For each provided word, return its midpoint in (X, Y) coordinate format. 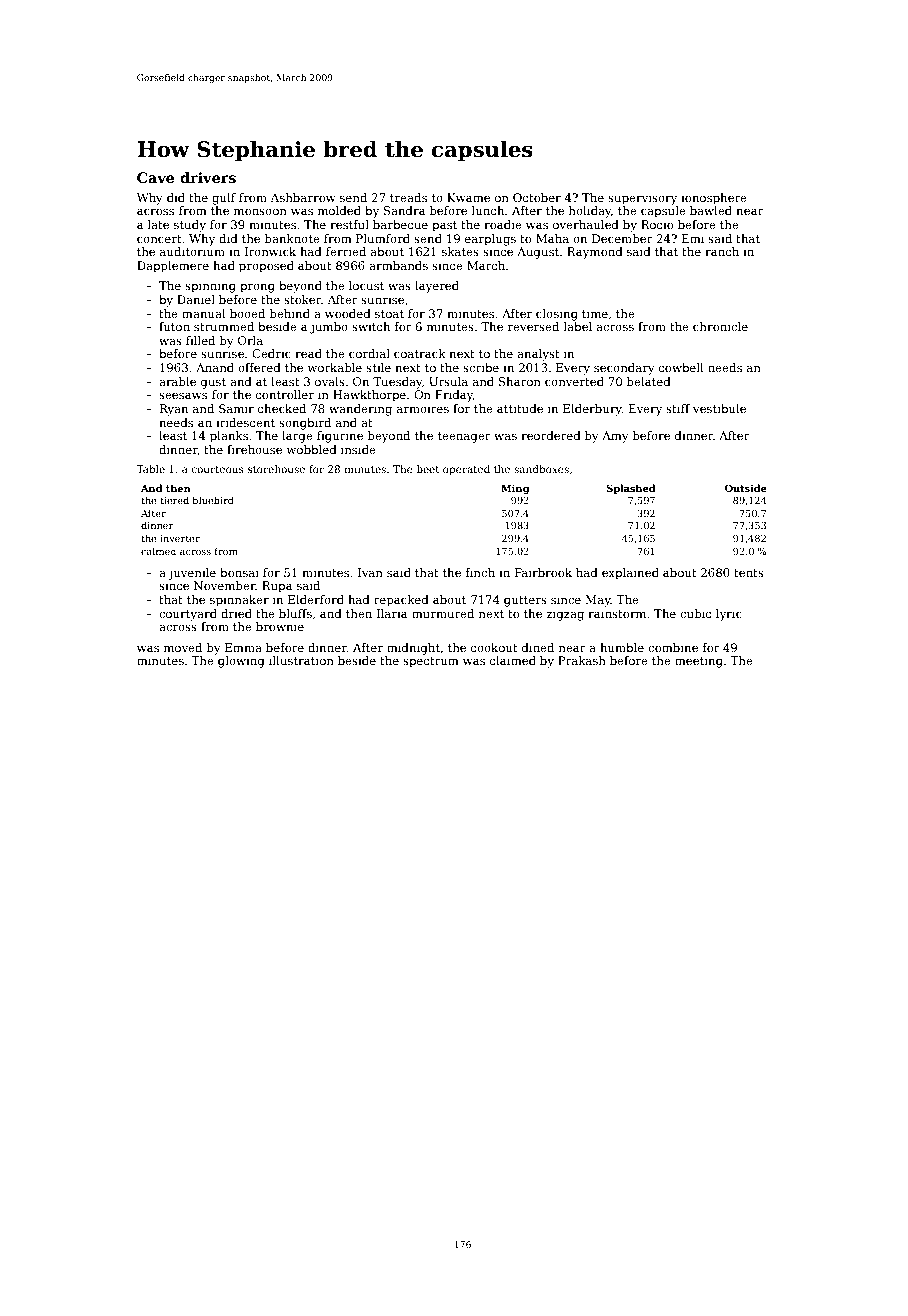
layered (437, 287)
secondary (624, 369)
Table (150, 469)
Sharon (520, 381)
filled (200, 340)
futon (174, 326)
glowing (241, 662)
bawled (711, 210)
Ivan (370, 572)
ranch (722, 251)
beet (428, 469)
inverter (180, 538)
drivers (208, 177)
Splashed (631, 489)
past (444, 226)
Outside (746, 488)
